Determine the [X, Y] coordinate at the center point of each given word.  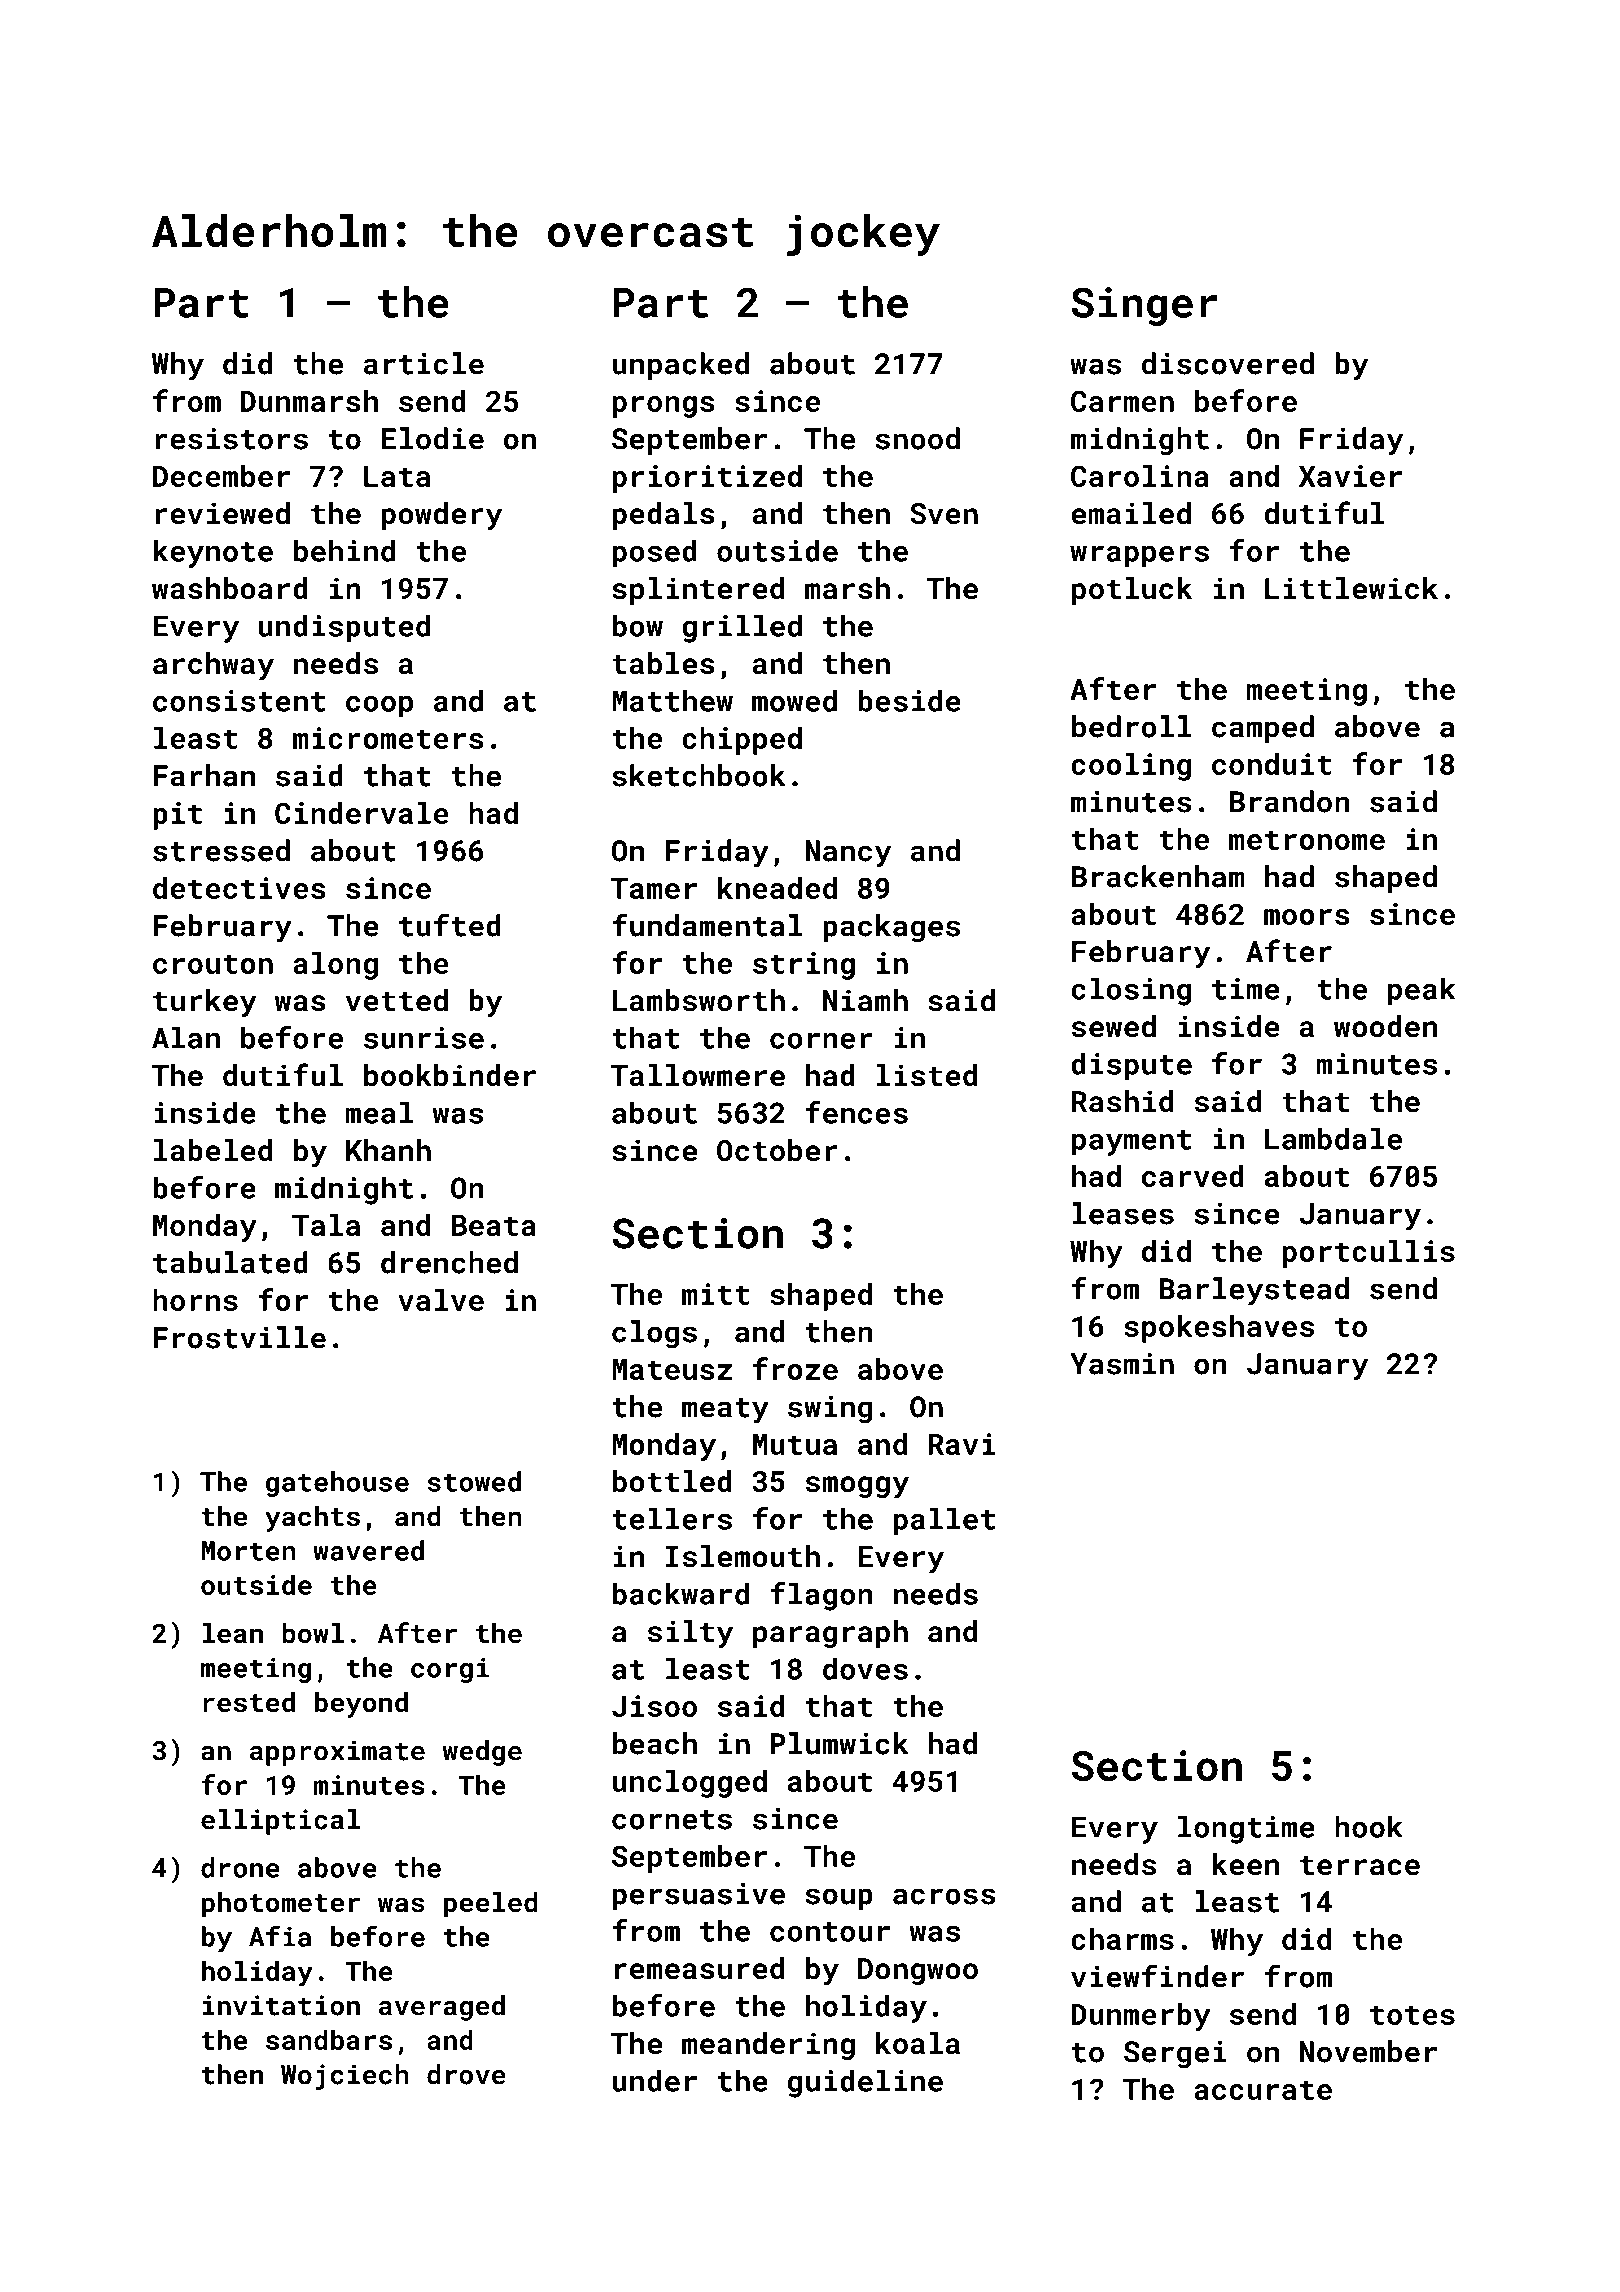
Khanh [388, 1150]
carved [1193, 1176]
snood [918, 438]
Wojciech [345, 2077]
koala [918, 2043]
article [424, 363]
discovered [1228, 363]
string [804, 966]
